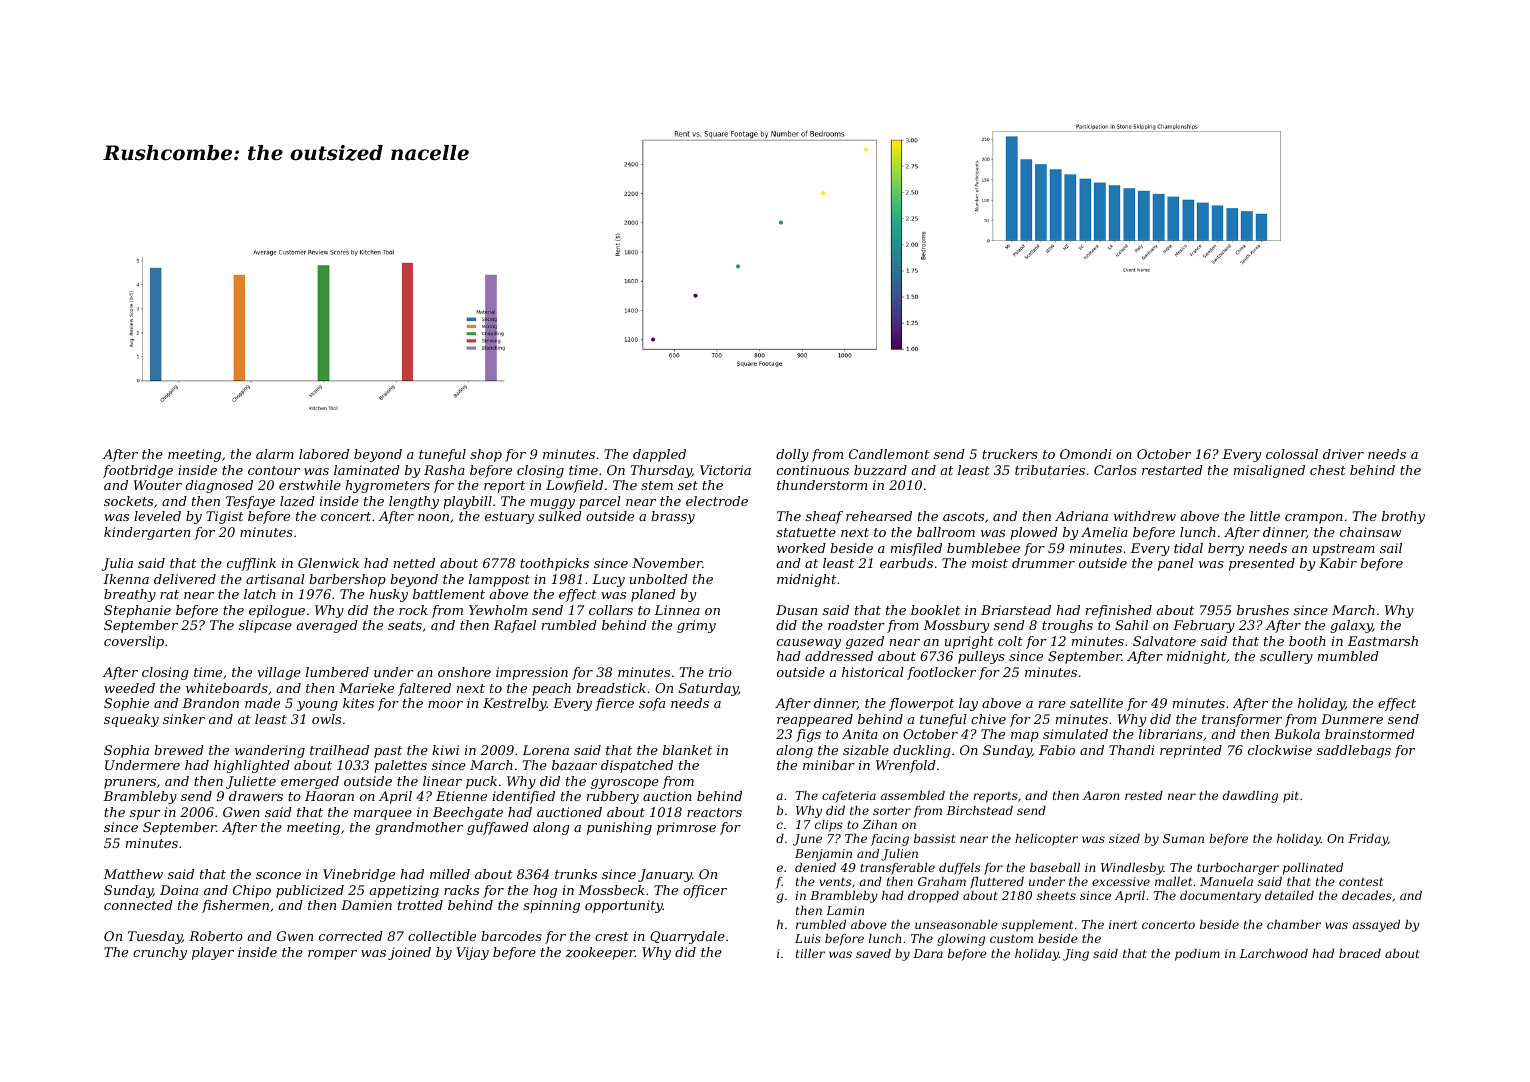  What do you see at coordinates (145, 815) in the document?
I see `spur` at bounding box center [145, 815].
